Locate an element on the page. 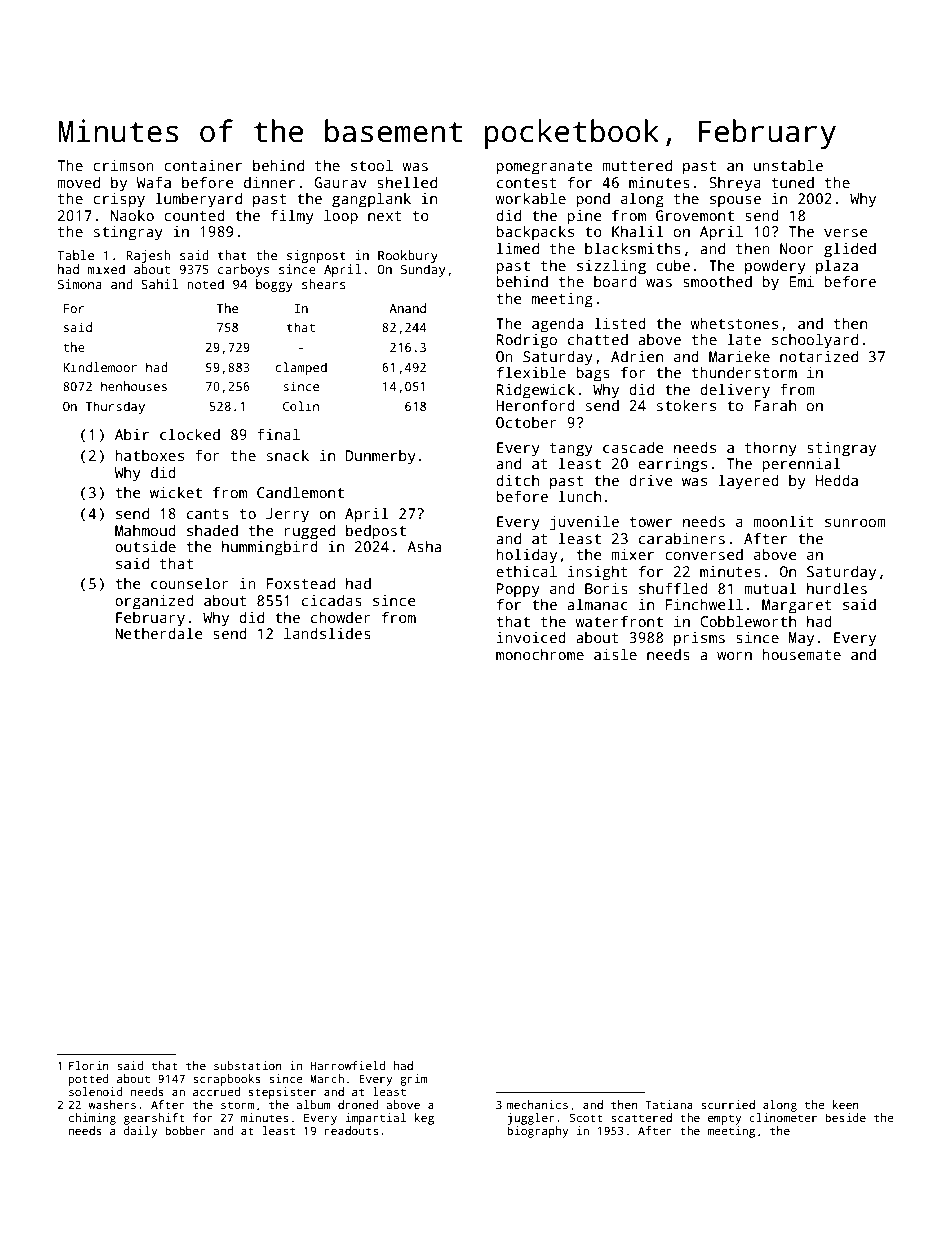  wicket is located at coordinates (176, 492).
